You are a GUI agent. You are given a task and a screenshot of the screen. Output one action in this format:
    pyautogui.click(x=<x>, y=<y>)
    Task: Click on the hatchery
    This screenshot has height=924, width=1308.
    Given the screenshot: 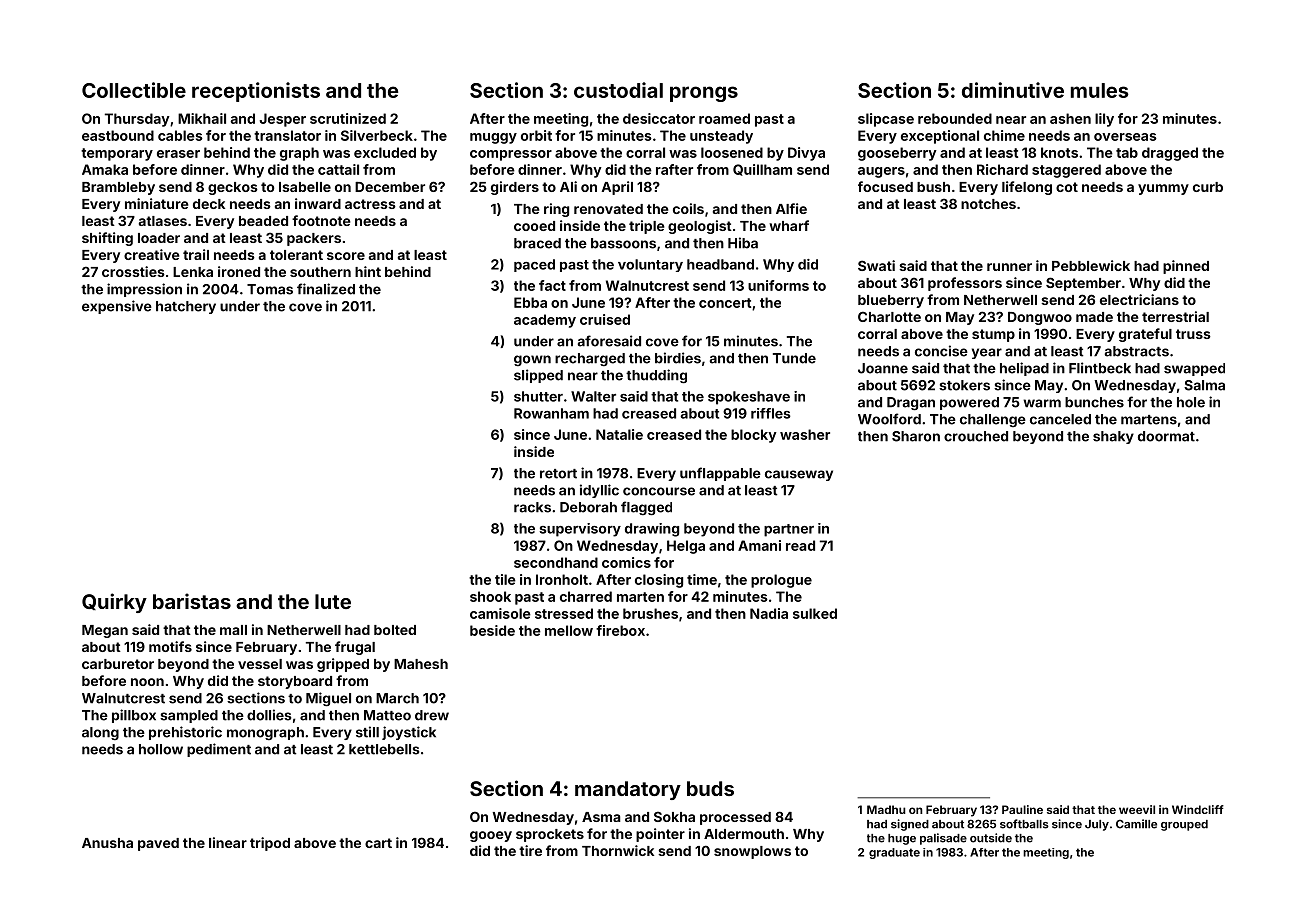 What is the action you would take?
    pyautogui.click(x=186, y=307)
